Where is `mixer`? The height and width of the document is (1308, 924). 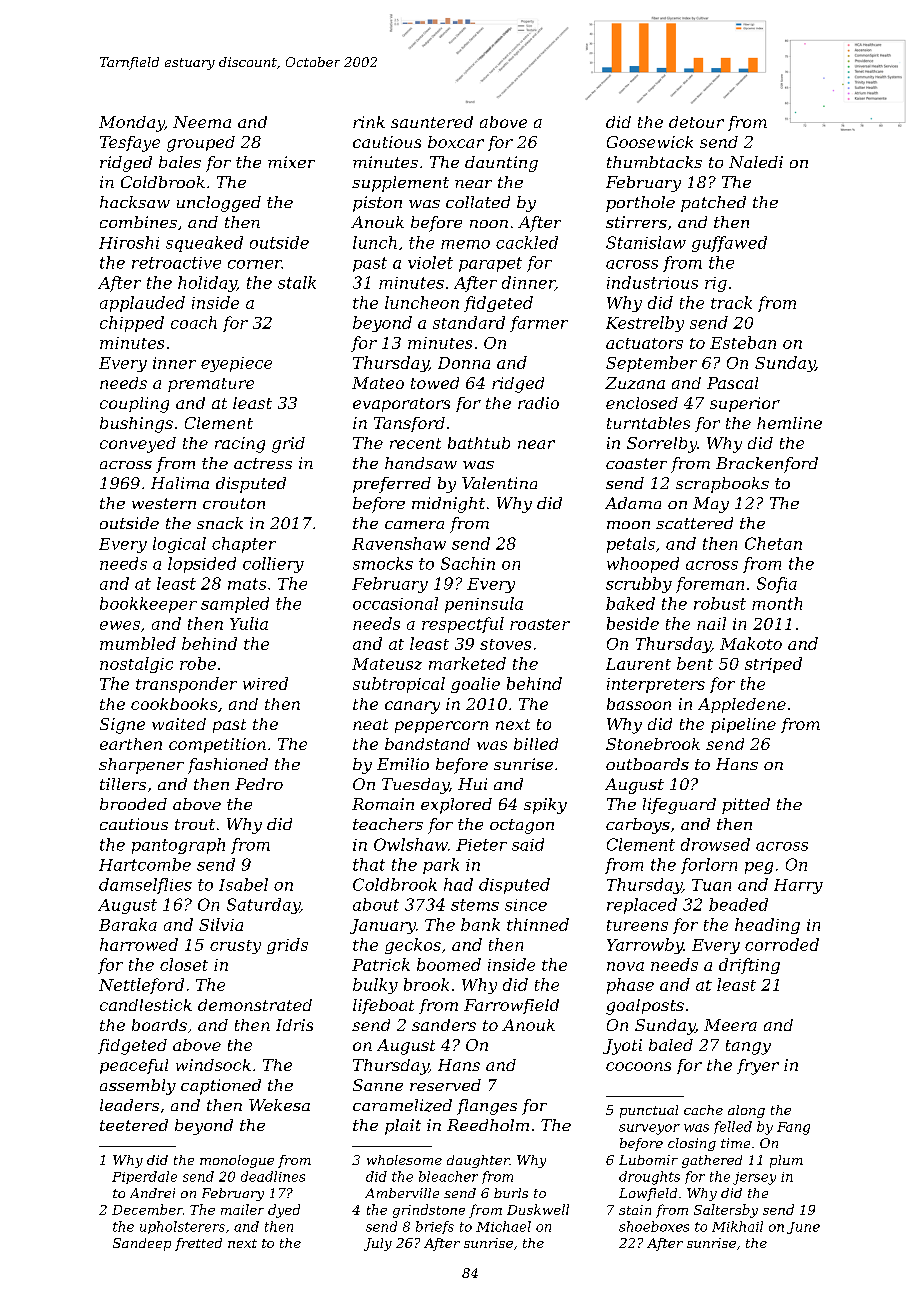 mixer is located at coordinates (291, 162).
